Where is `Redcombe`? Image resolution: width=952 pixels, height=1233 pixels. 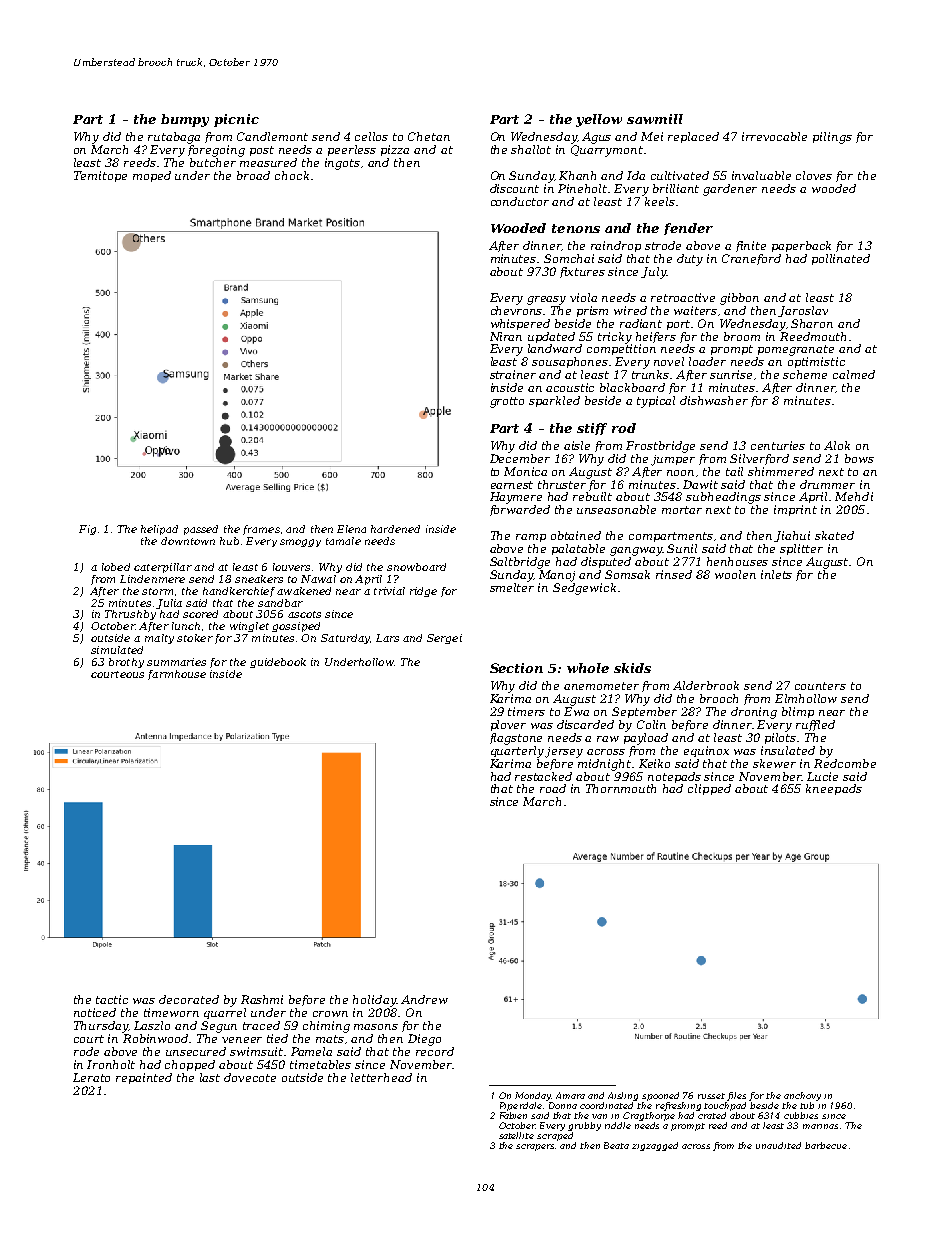
Redcombe is located at coordinates (845, 763).
